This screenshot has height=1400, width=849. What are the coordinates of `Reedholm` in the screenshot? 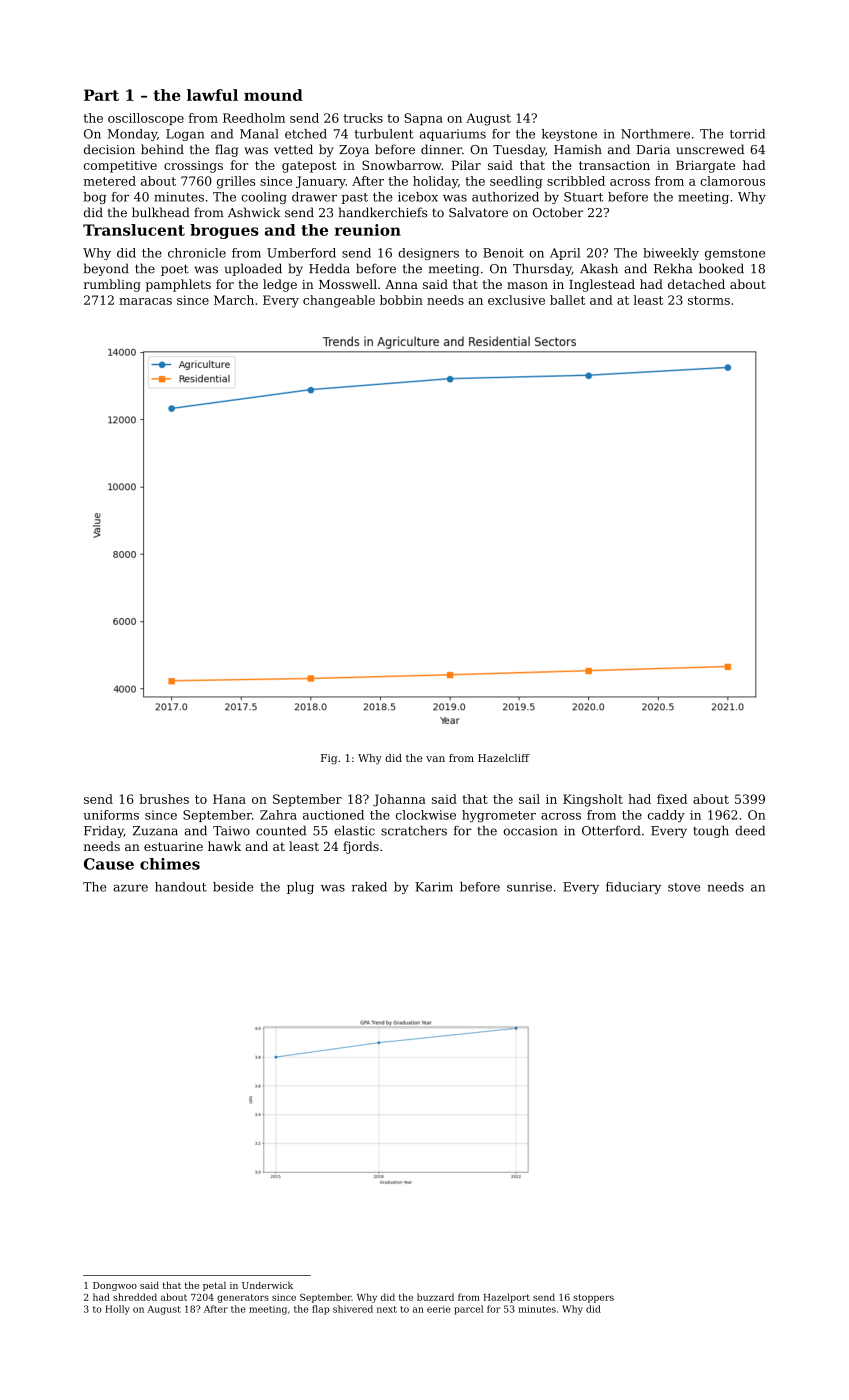 It's located at (254, 118).
